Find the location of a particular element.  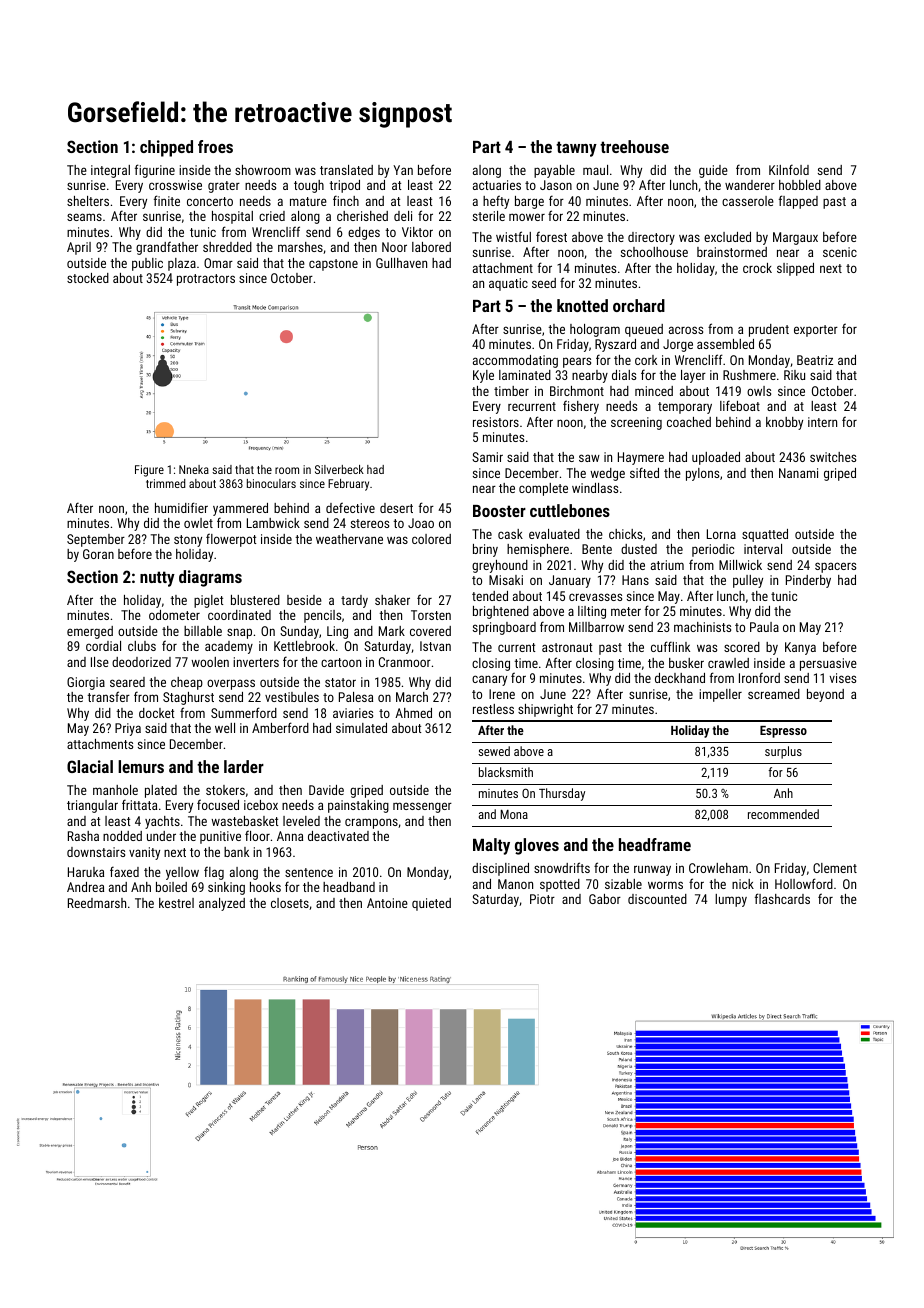

closets is located at coordinates (290, 903).
